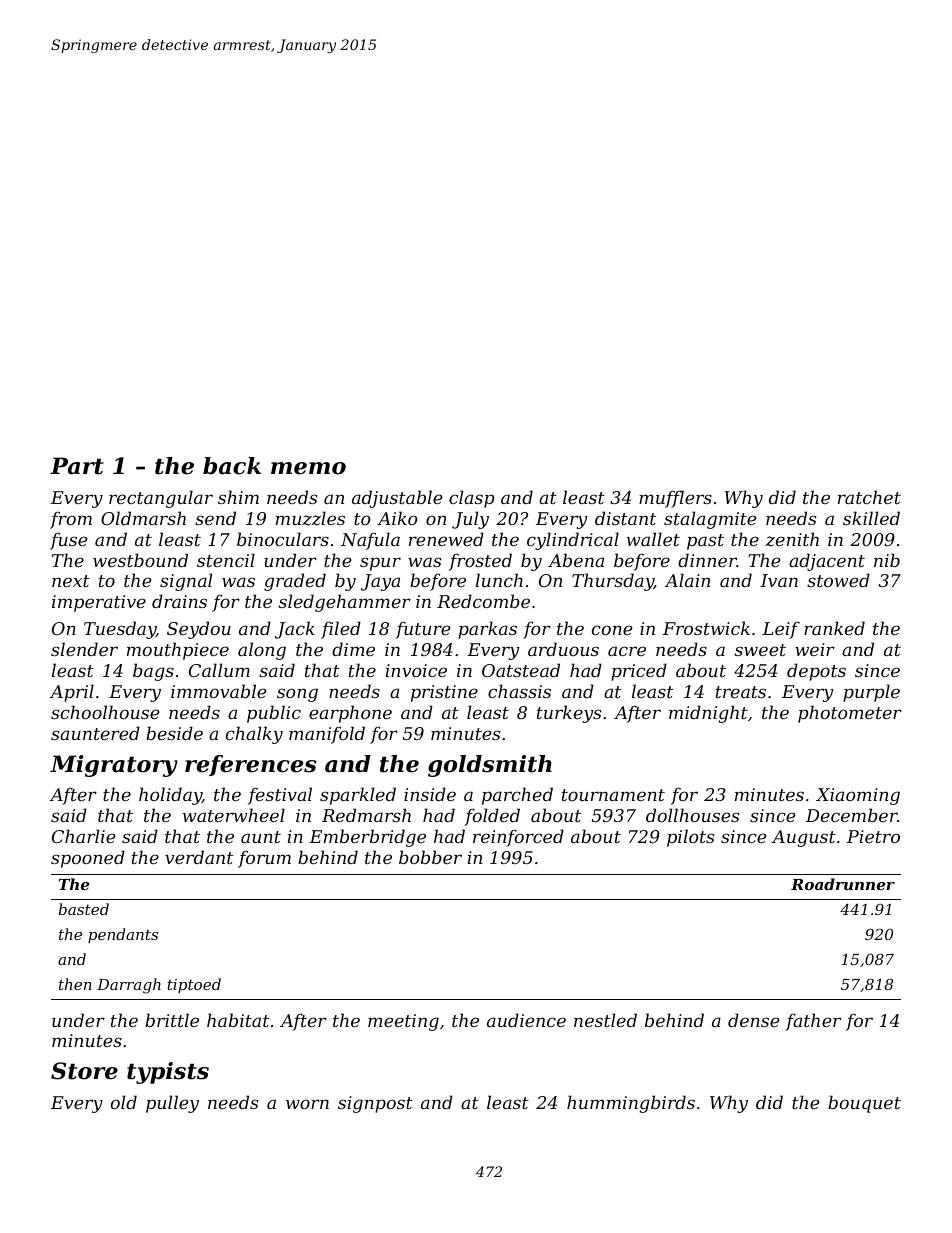 Image resolution: width=952 pixels, height=1233 pixels. I want to click on bouquet, so click(864, 1104).
